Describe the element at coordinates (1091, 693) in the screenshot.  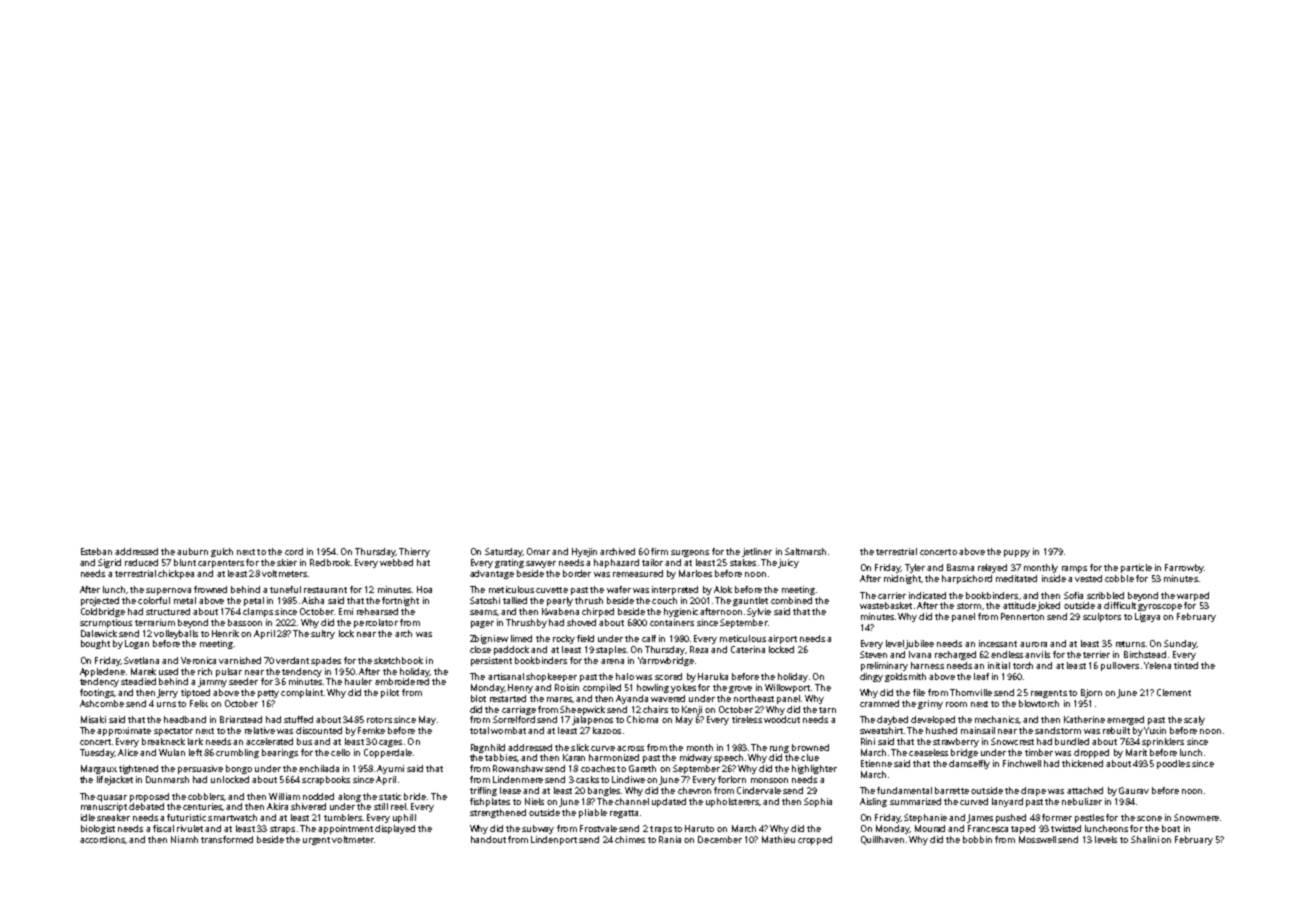
I see `Bjorn` at that location.
